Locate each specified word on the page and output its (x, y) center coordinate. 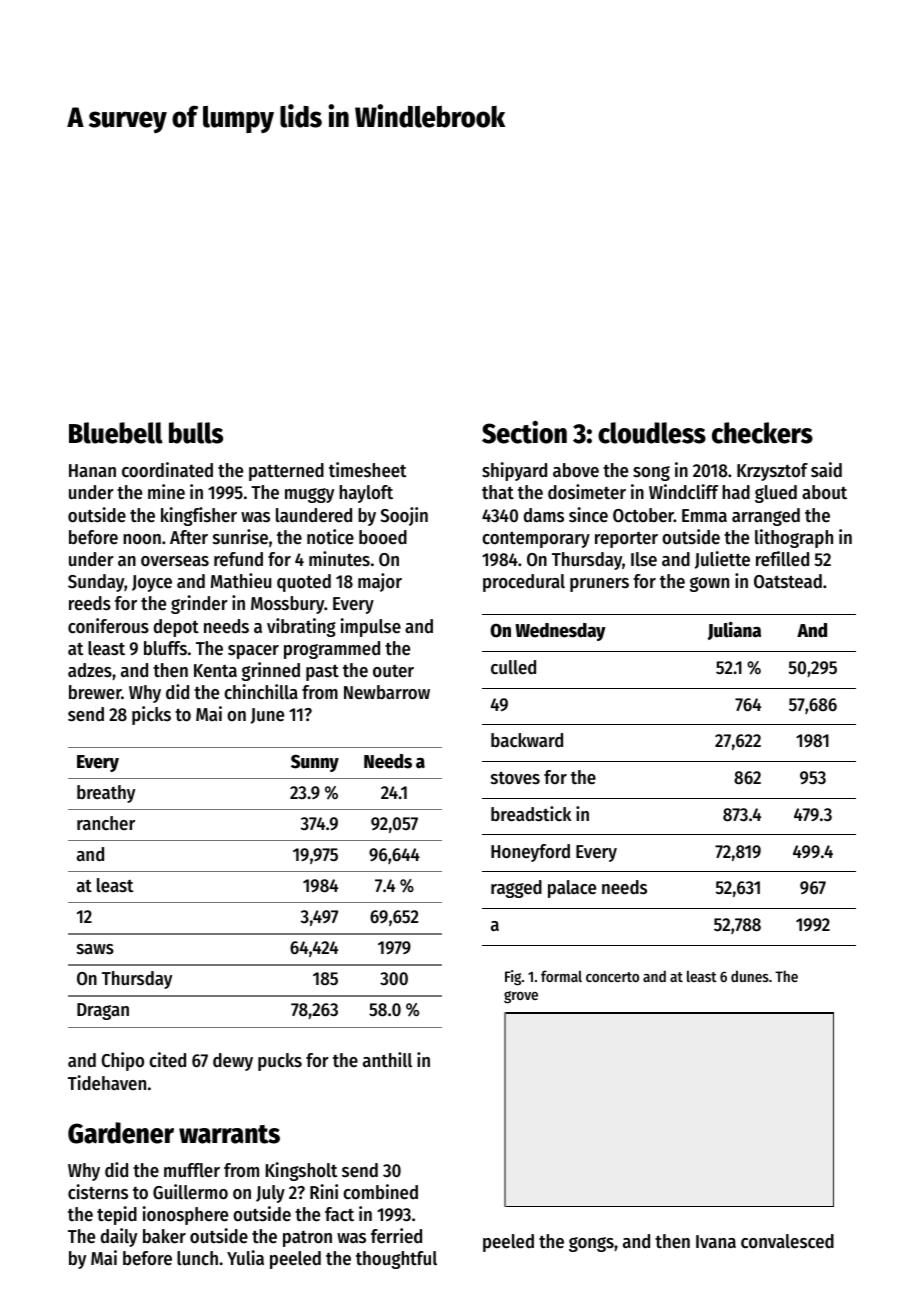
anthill (387, 1059)
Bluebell (116, 433)
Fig (513, 977)
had (736, 492)
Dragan (103, 1011)
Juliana (734, 631)
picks (151, 715)
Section (524, 432)
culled (513, 667)
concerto (612, 977)
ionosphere (185, 1215)
